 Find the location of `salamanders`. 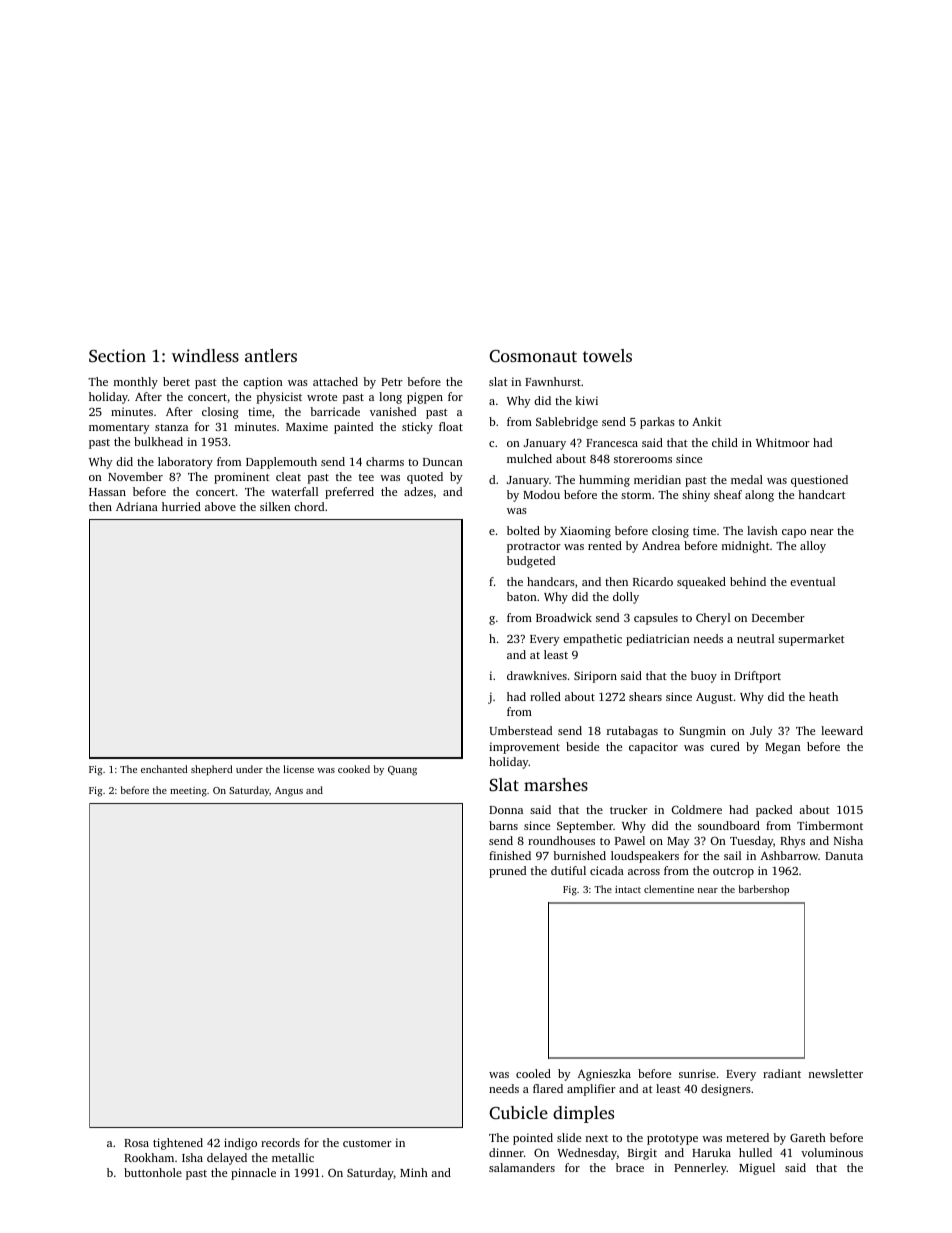

salamanders is located at coordinates (522, 1167).
